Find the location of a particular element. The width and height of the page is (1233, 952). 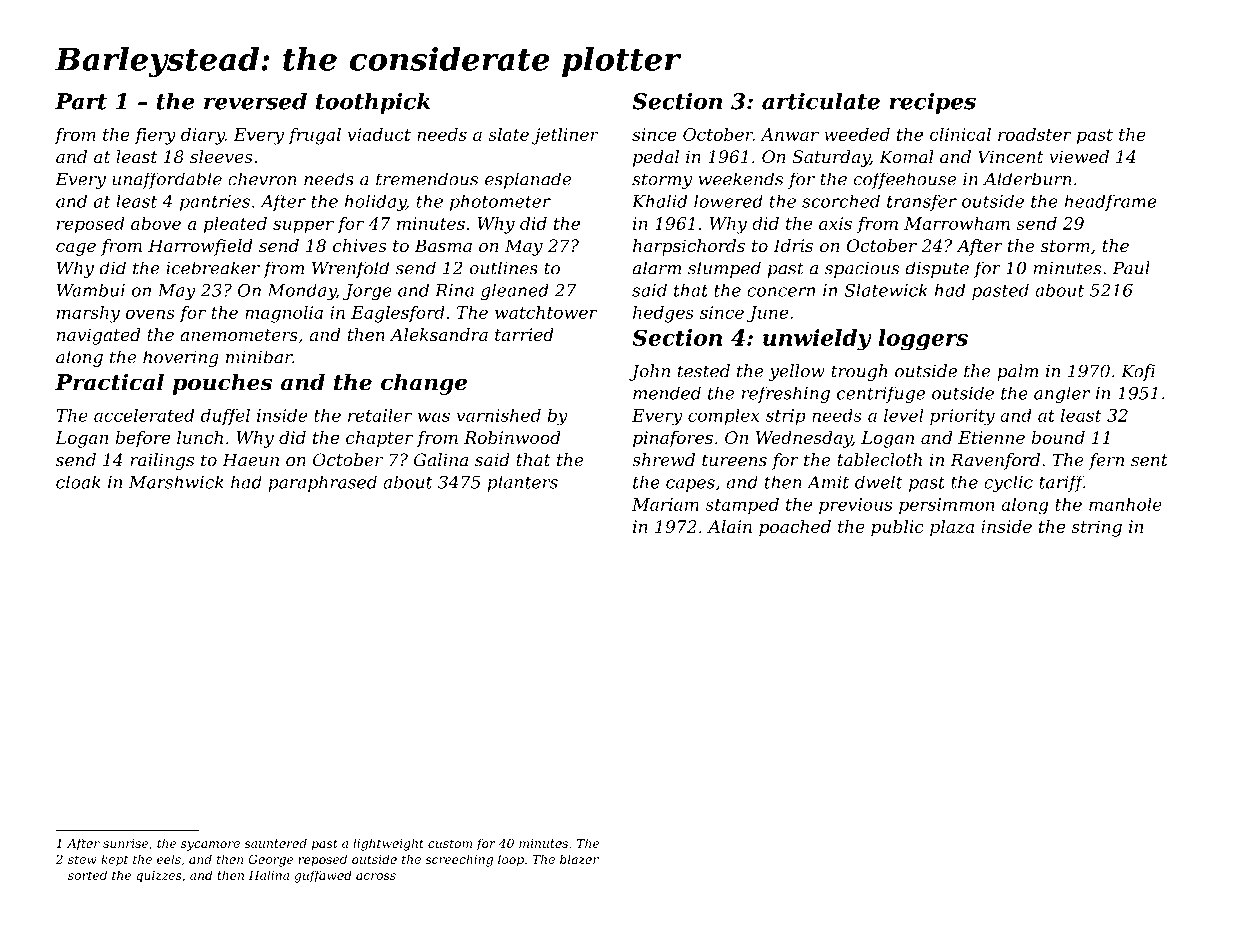

articulate is located at coordinates (821, 101).
